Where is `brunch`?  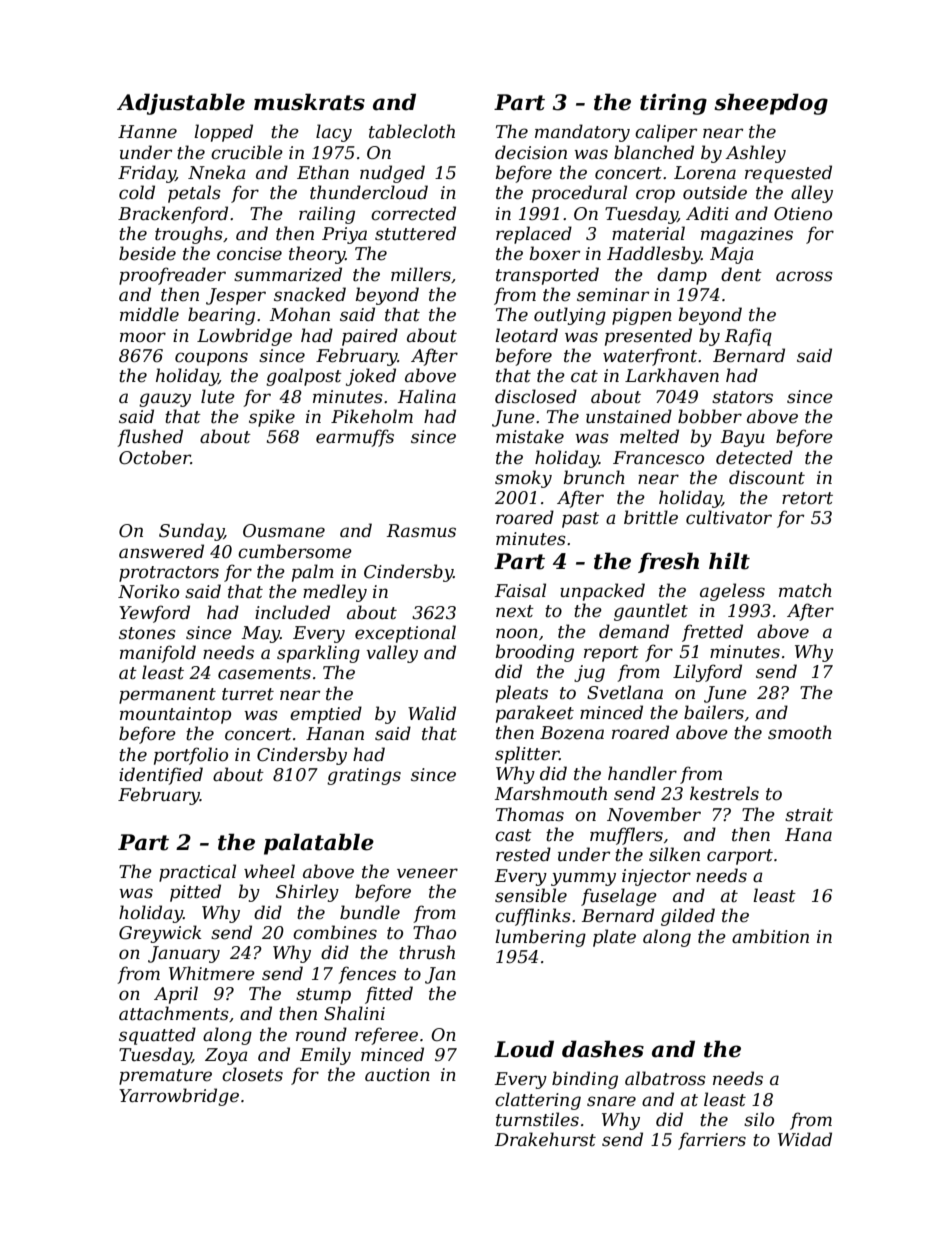
brunch is located at coordinates (594, 477).
